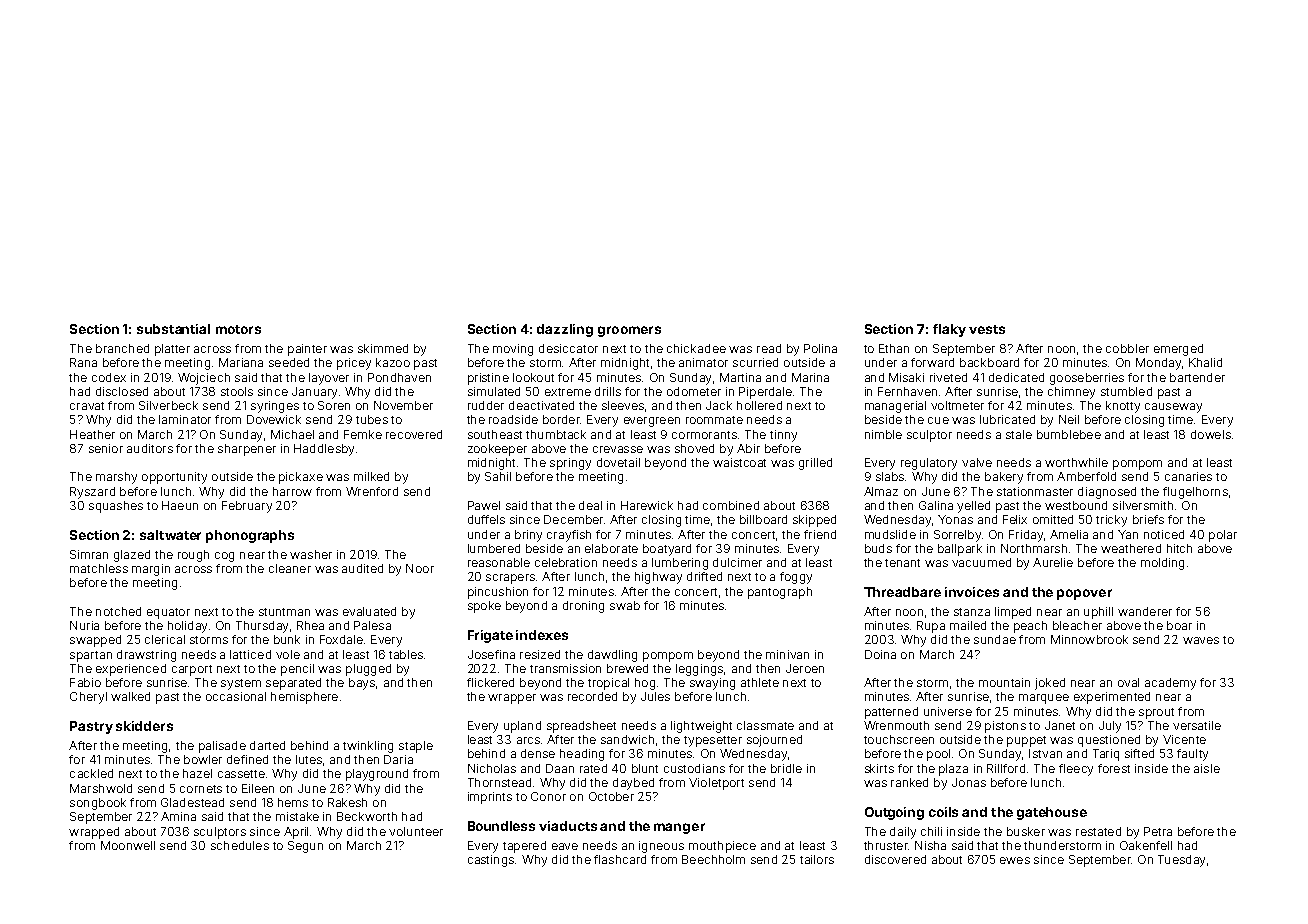  What do you see at coordinates (301, 478) in the screenshot?
I see `pickaxe` at bounding box center [301, 478].
